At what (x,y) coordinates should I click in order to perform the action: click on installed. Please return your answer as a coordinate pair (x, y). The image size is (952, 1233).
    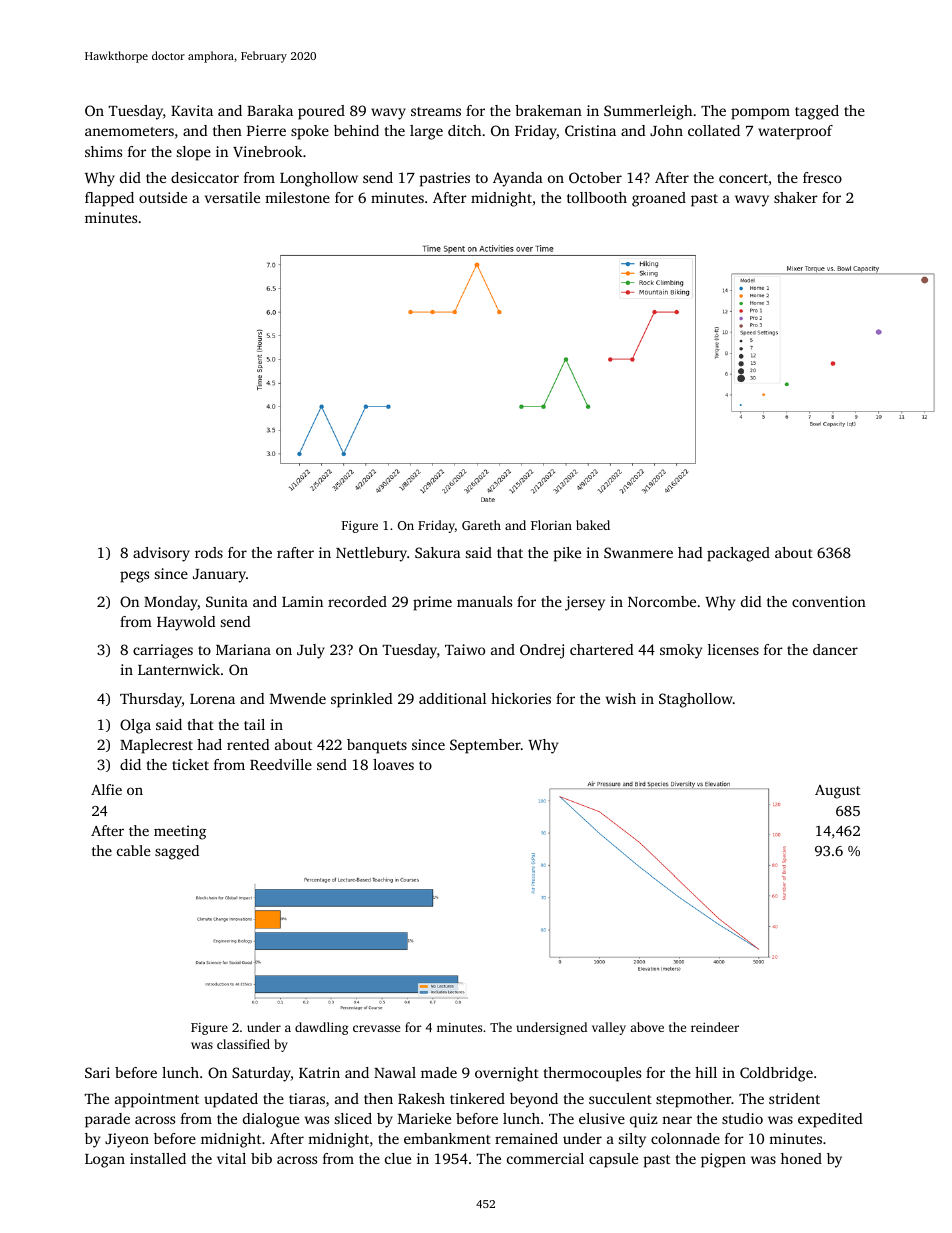
    Looking at the image, I should click on (158, 1158).
